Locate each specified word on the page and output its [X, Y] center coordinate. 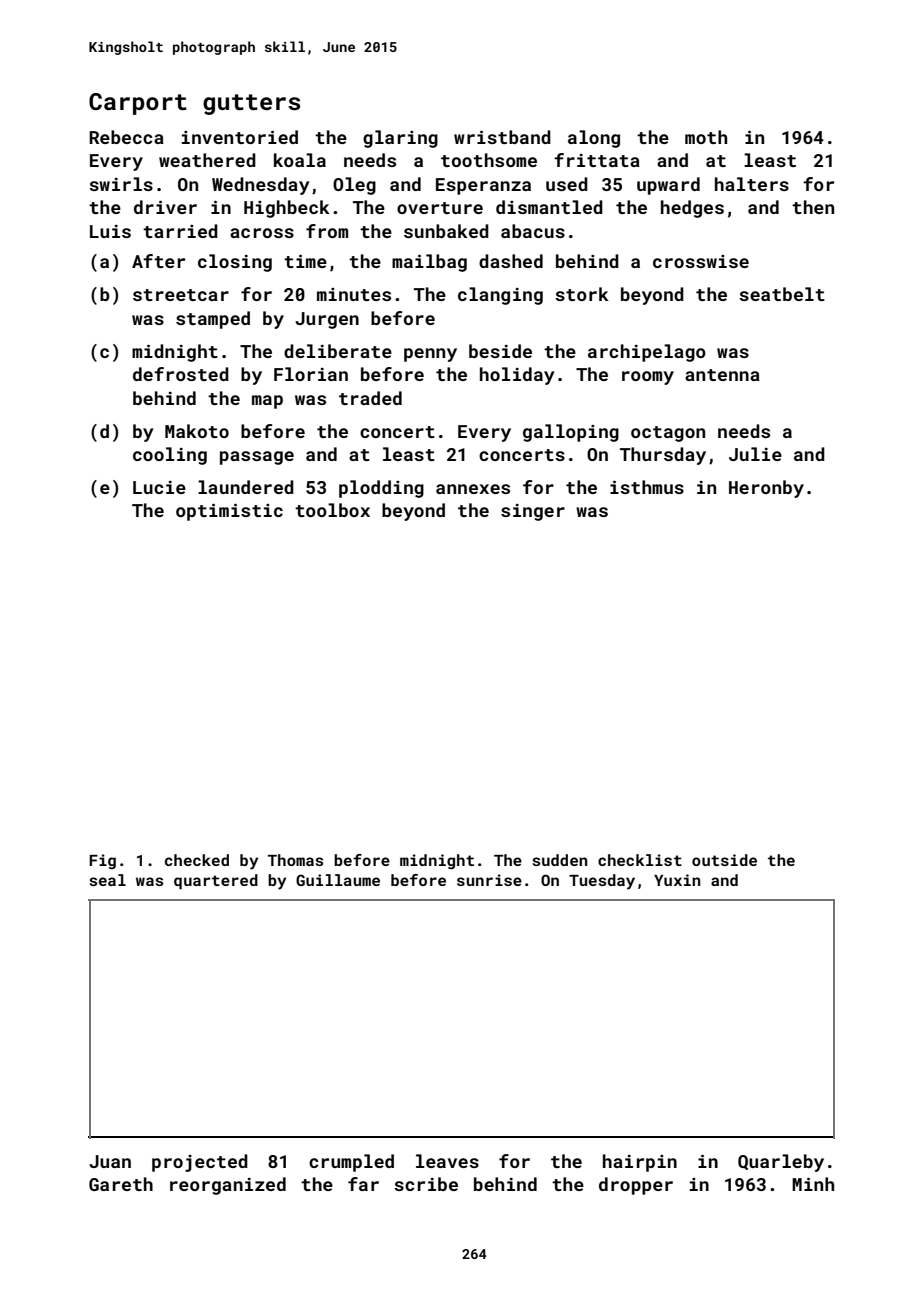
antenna [722, 375]
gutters [251, 104]
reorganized [228, 1186]
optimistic [229, 512]
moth [706, 137]
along [594, 139]
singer [533, 512]
